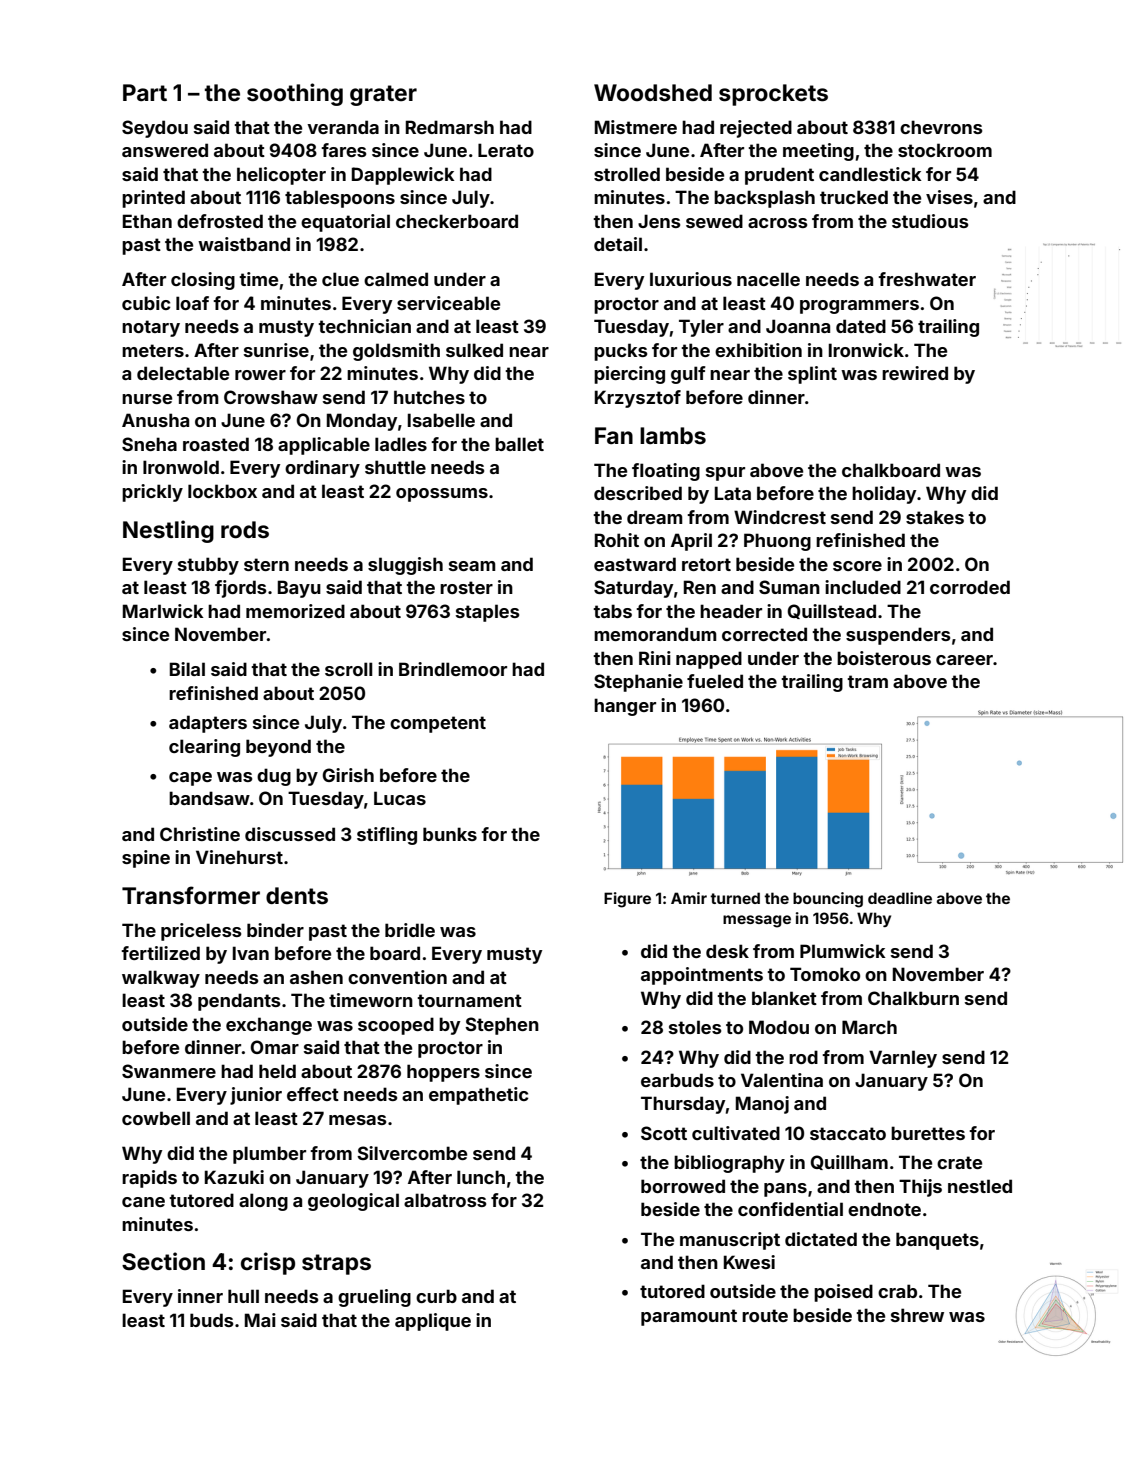 This screenshot has height=1479, width=1143. What do you see at coordinates (191, 895) in the screenshot?
I see `Transformer` at bounding box center [191, 895].
